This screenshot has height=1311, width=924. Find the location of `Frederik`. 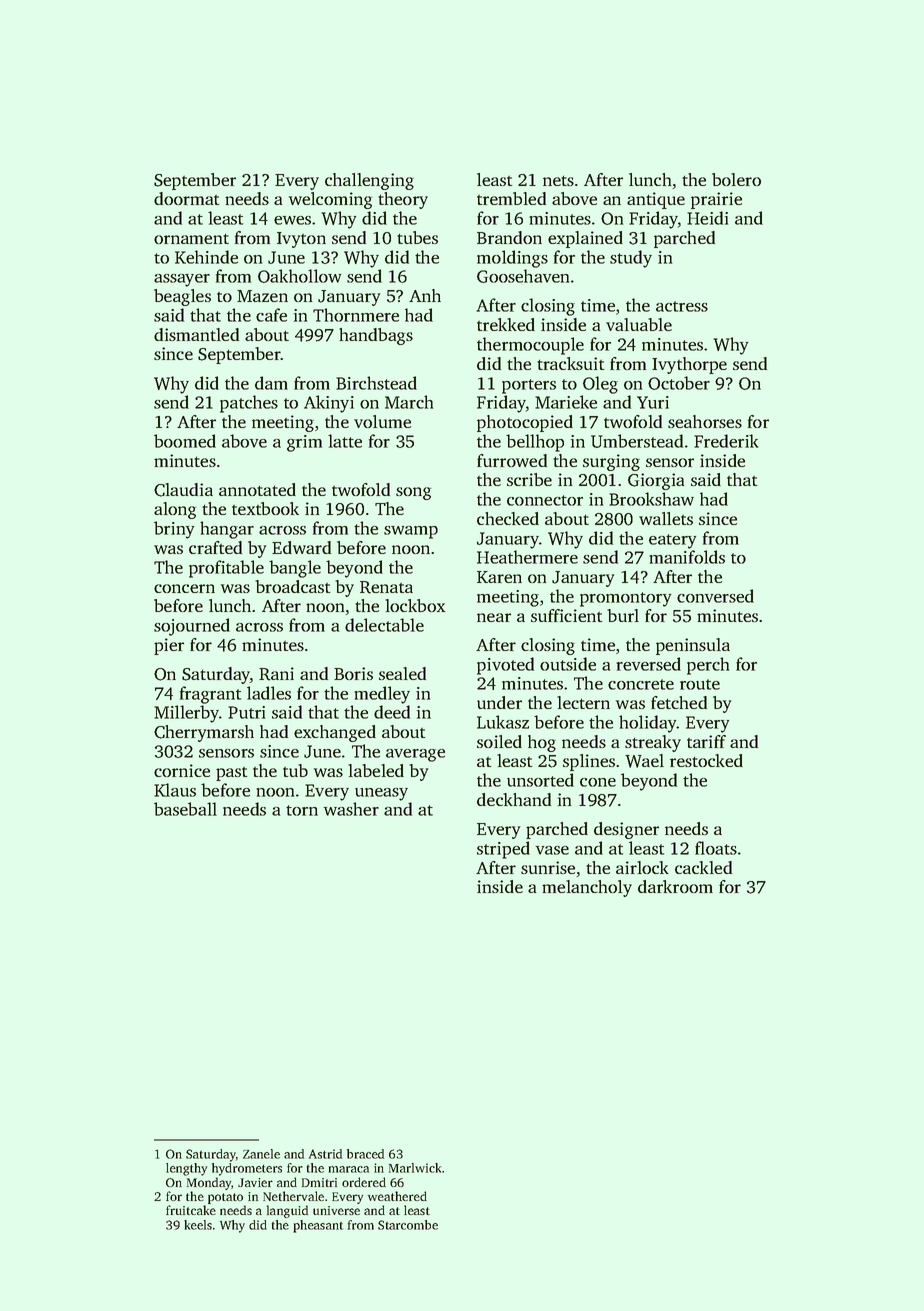

Frederik is located at coordinates (726, 441).
